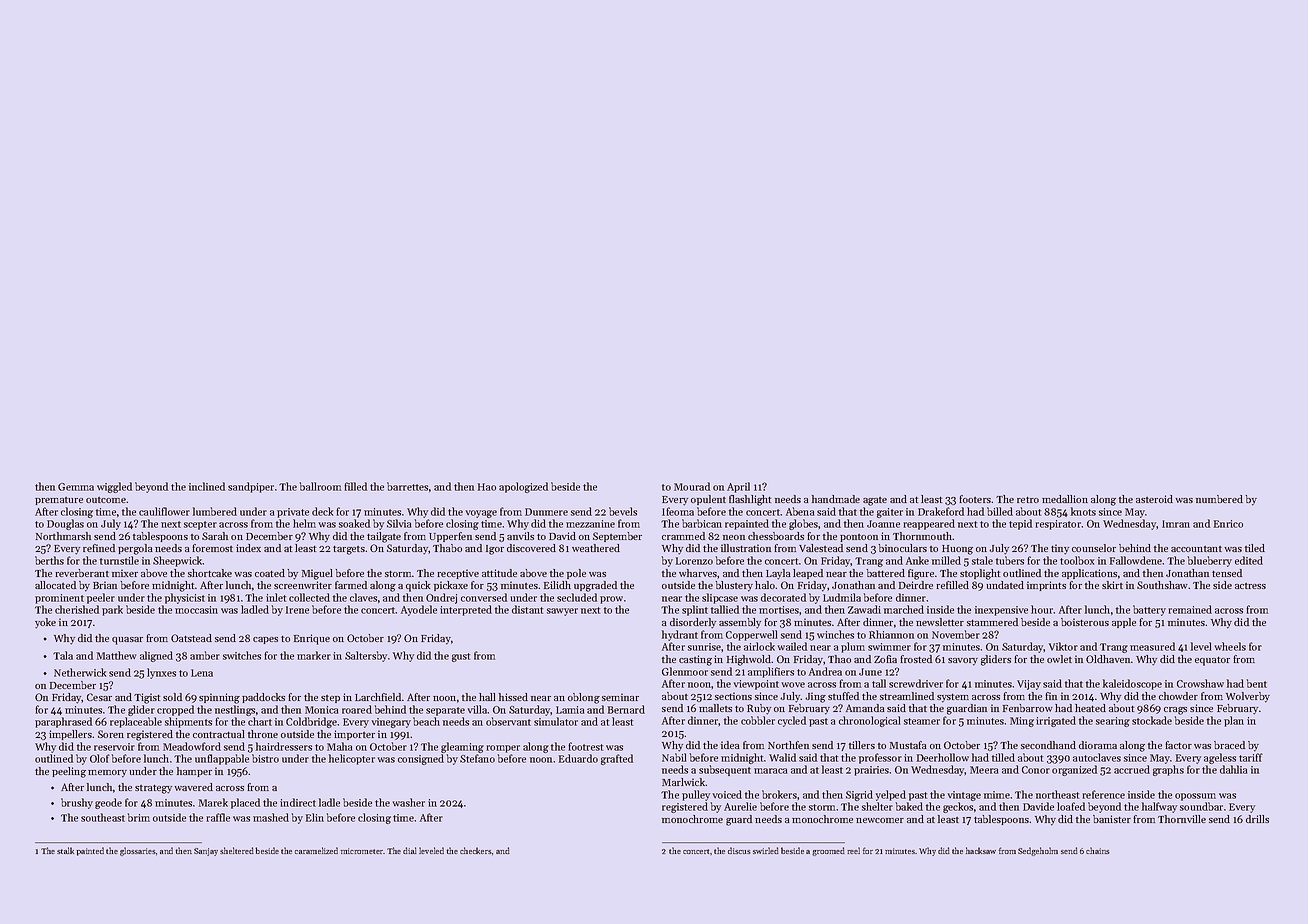 Image resolution: width=1308 pixels, height=924 pixels. Describe the element at coordinates (1059, 525) in the page. I see `respirator` at that location.
